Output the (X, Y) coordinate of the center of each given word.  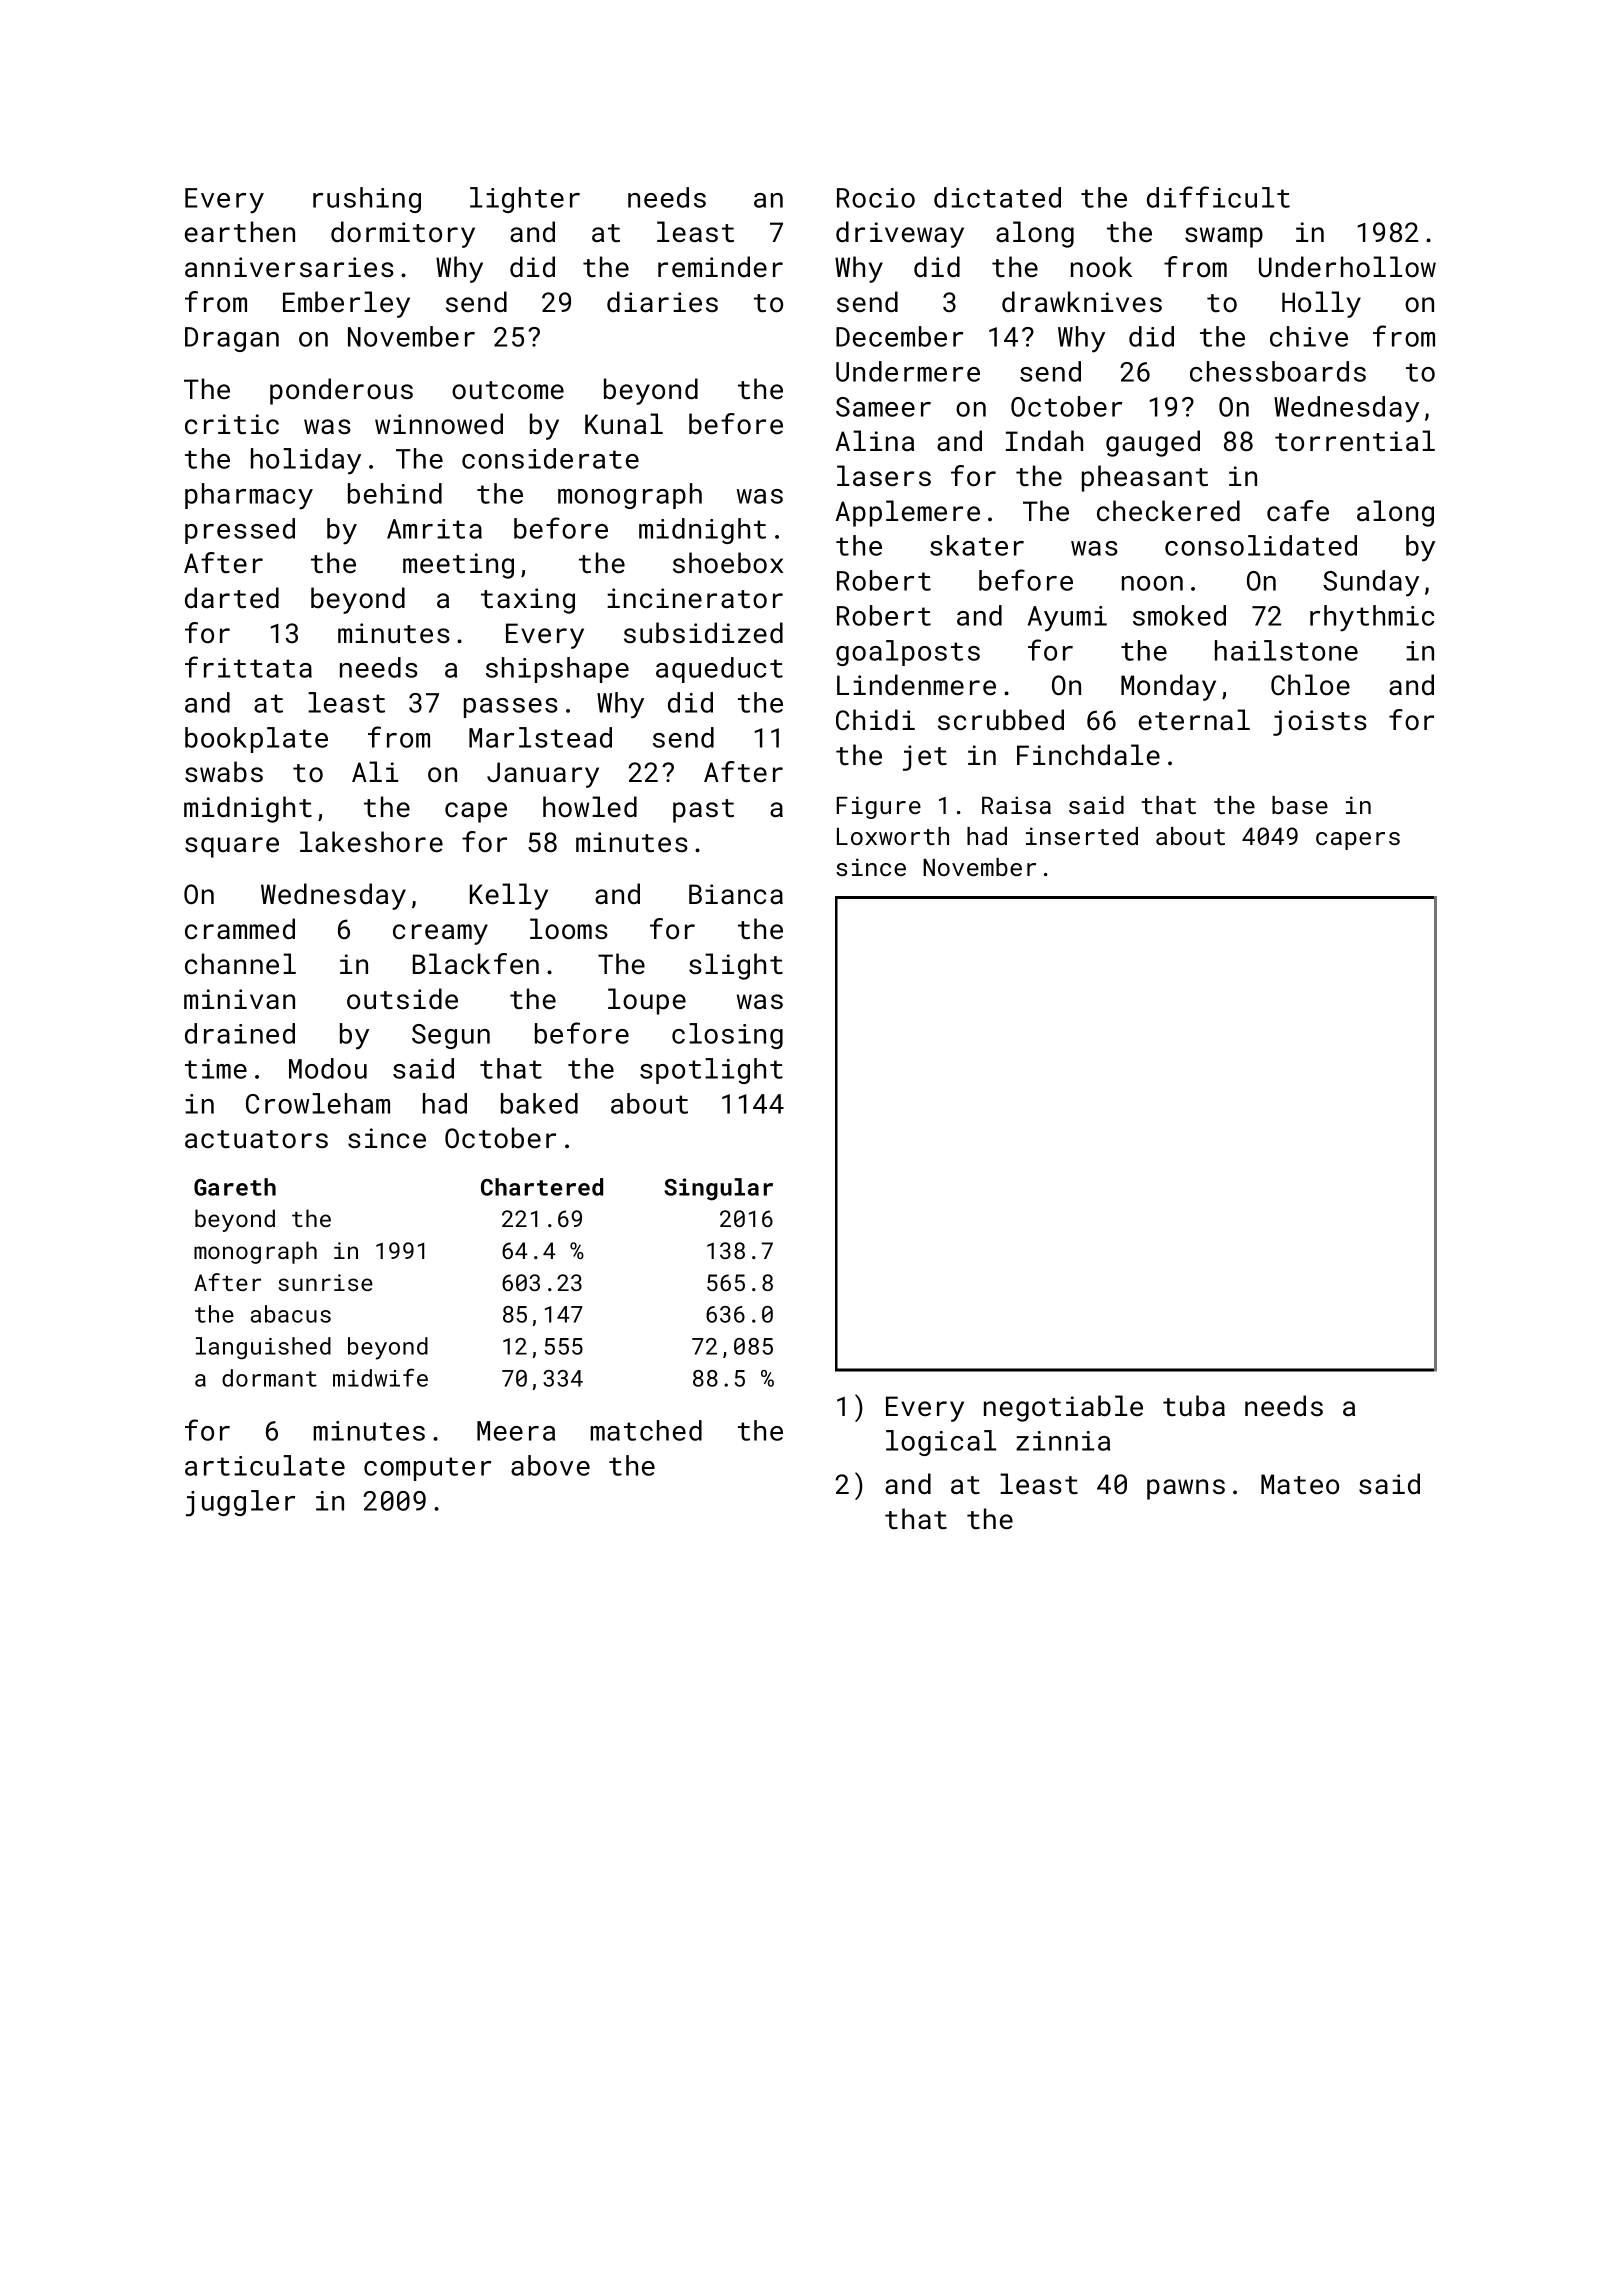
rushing (367, 200)
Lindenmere (916, 685)
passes (511, 708)
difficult (1218, 197)
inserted (1082, 836)
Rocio (876, 198)
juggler (240, 1503)
